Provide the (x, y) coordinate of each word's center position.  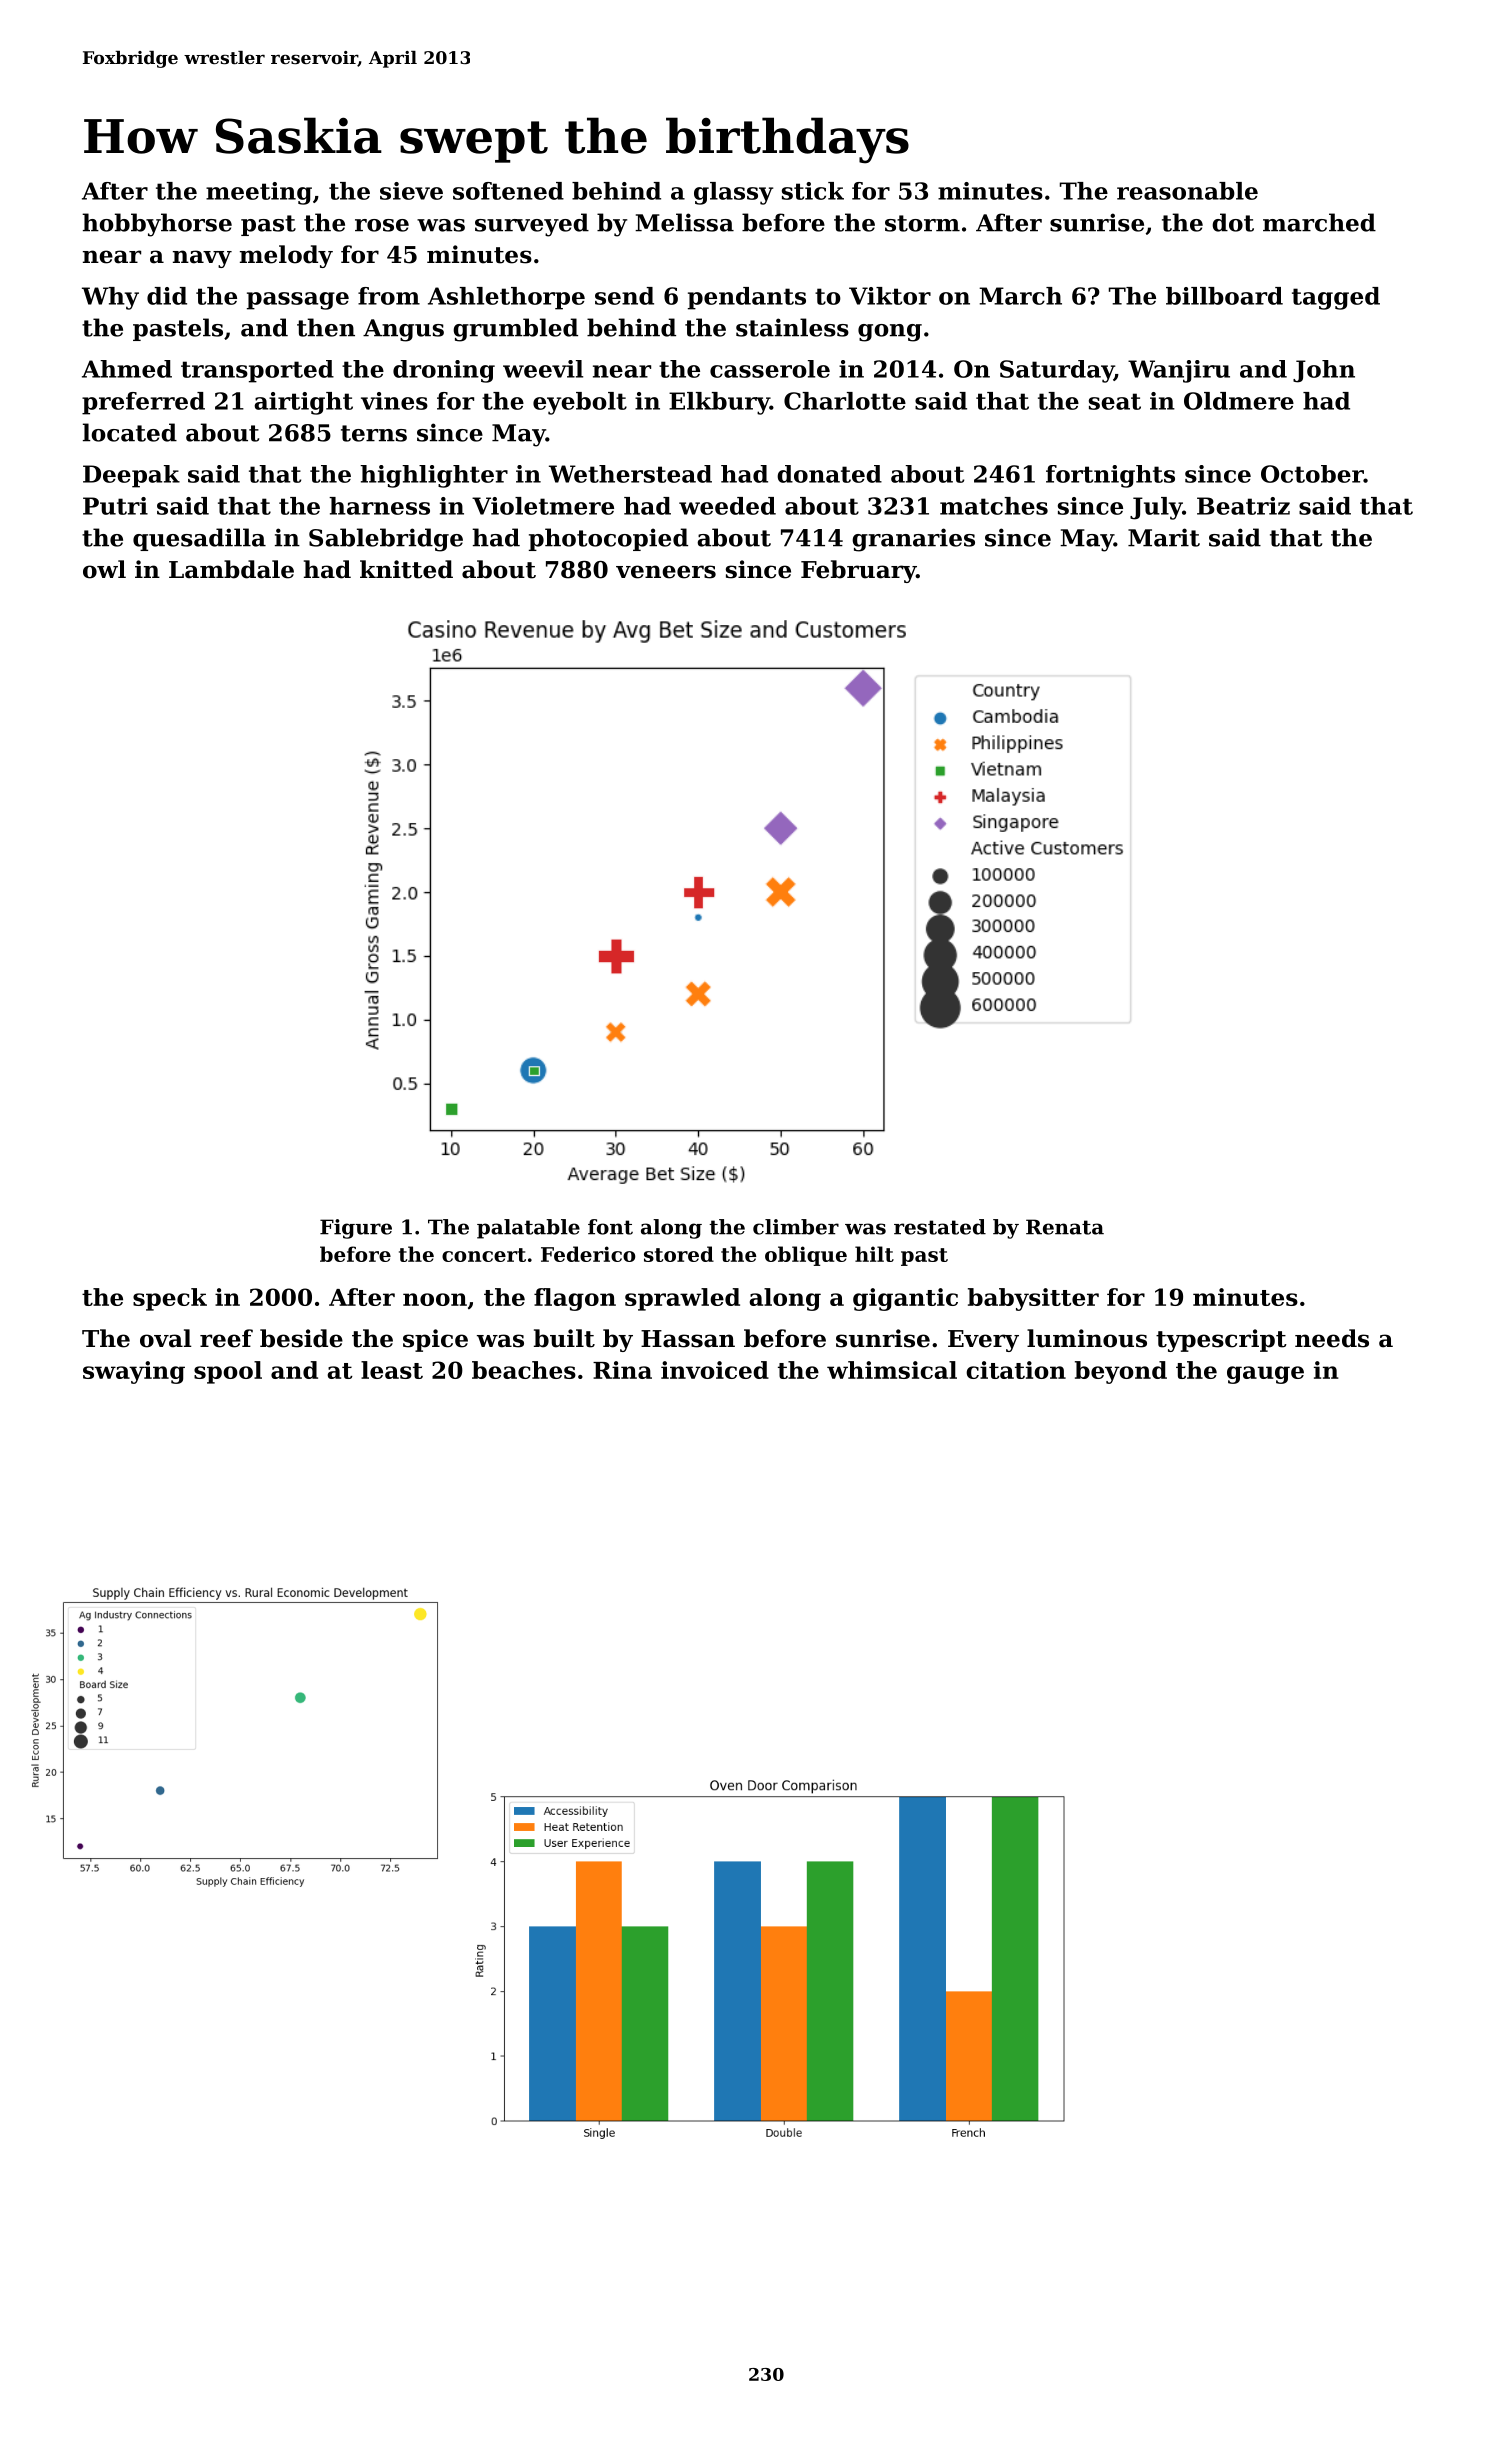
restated (940, 1227)
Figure (356, 1229)
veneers (666, 572)
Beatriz (1243, 506)
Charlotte (845, 401)
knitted (406, 569)
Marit (1164, 537)
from (389, 296)
